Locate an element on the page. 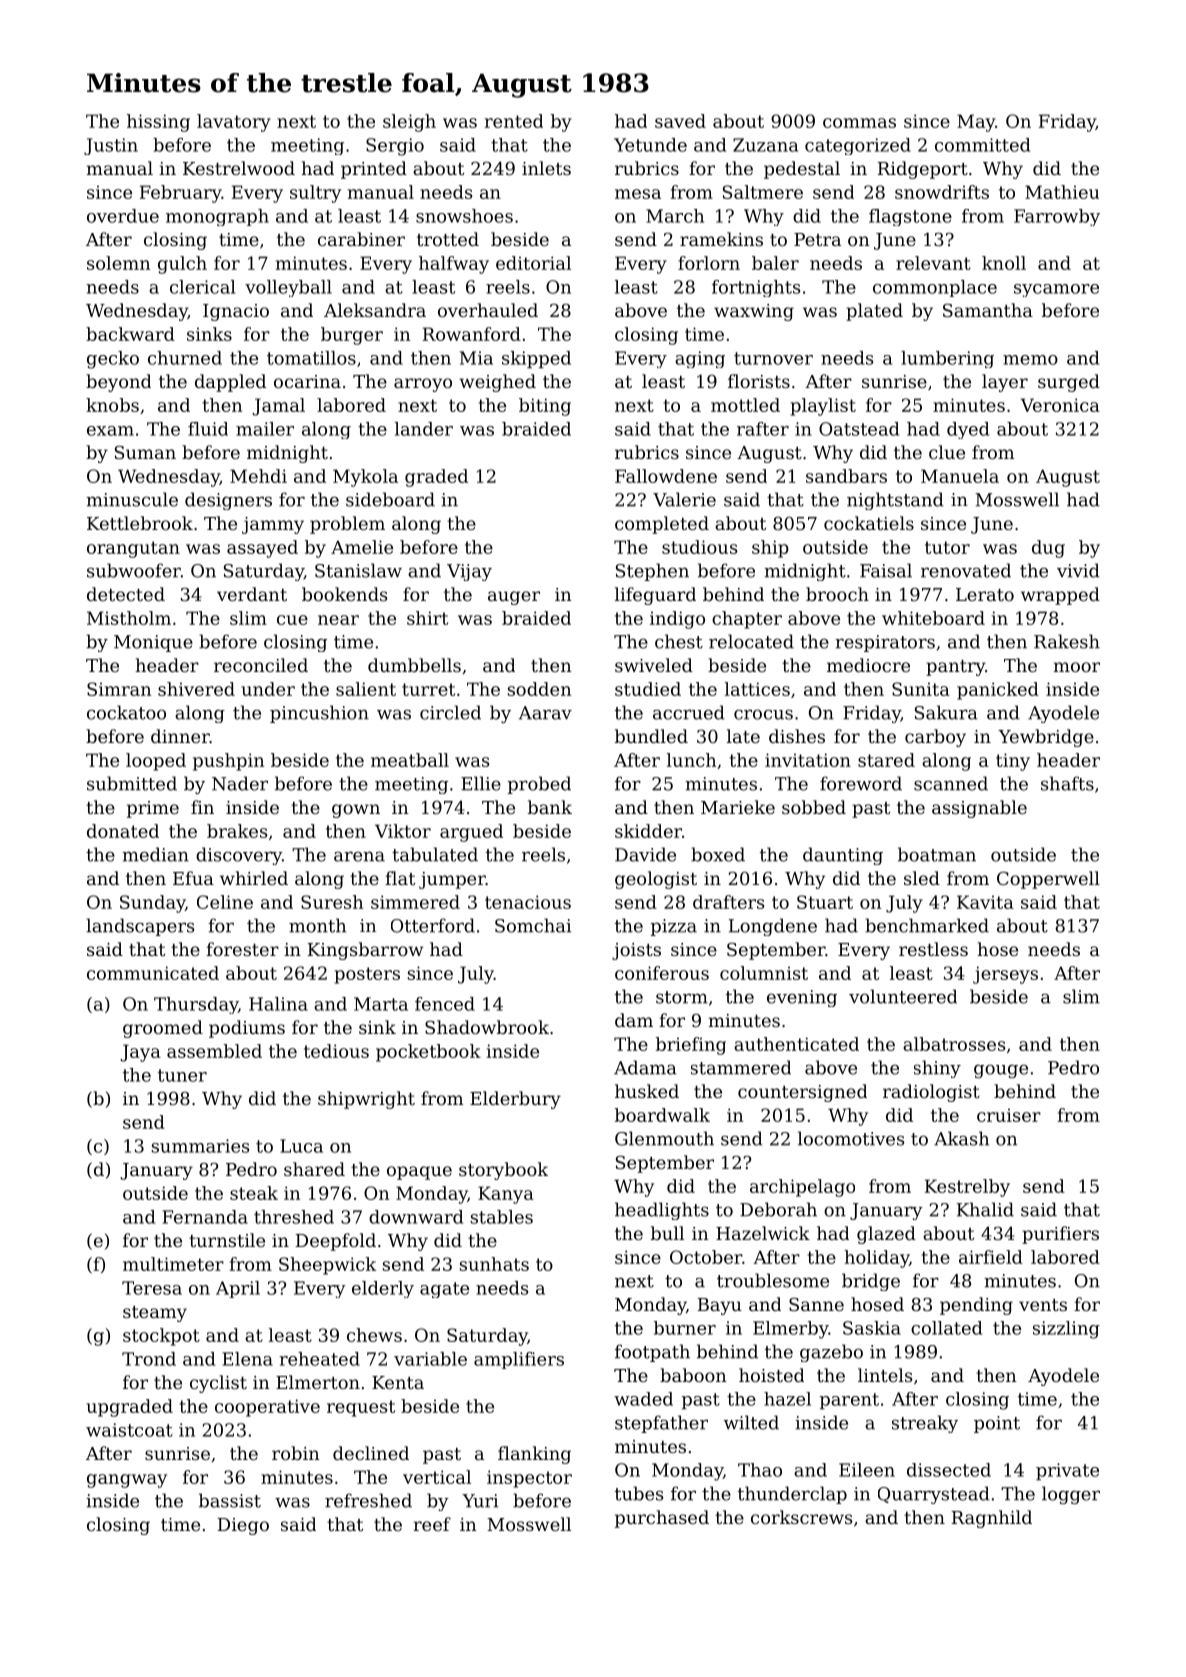 This image has height=1677, width=1186. baler is located at coordinates (775, 263).
